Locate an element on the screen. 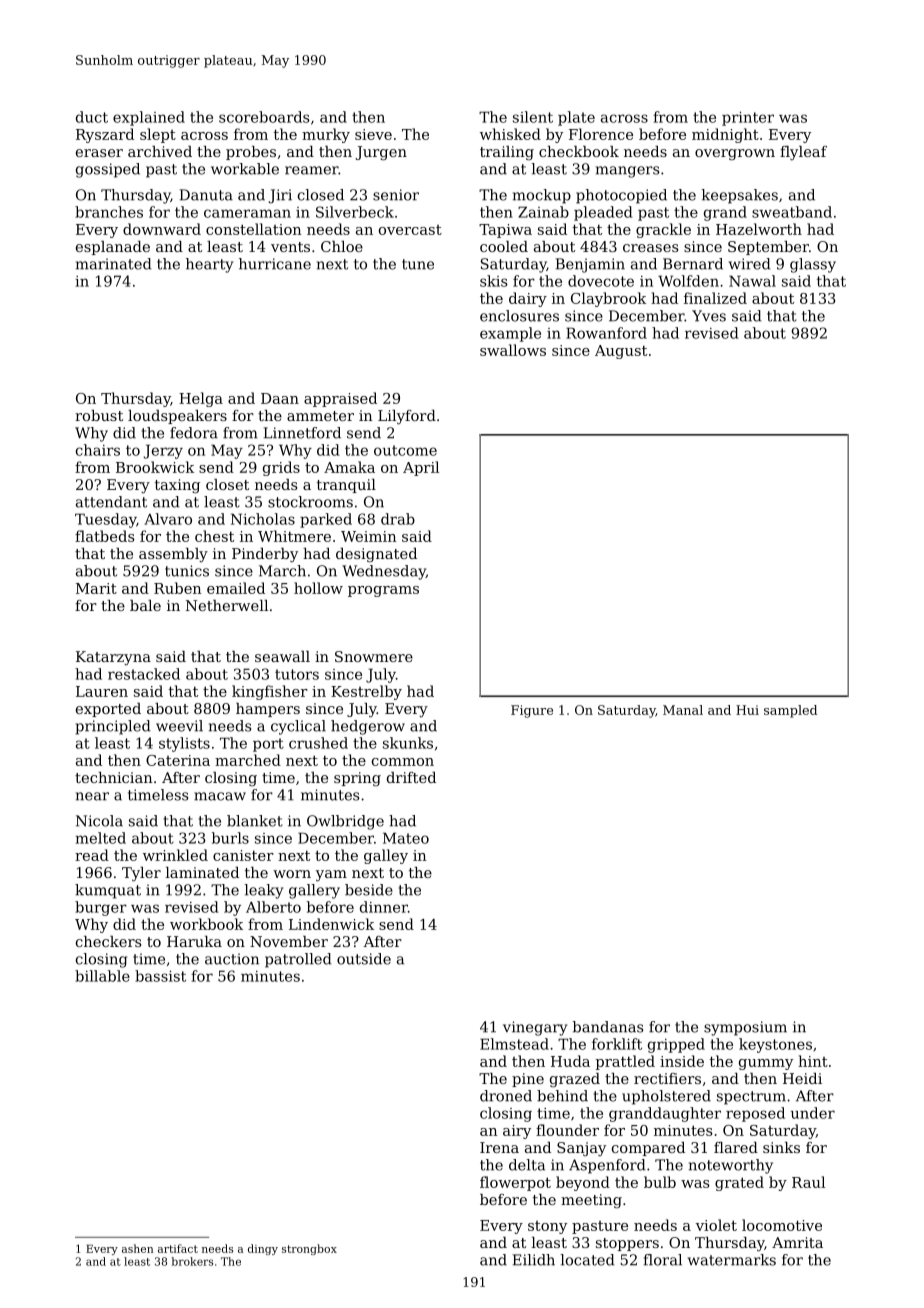  symposium is located at coordinates (745, 1028).
